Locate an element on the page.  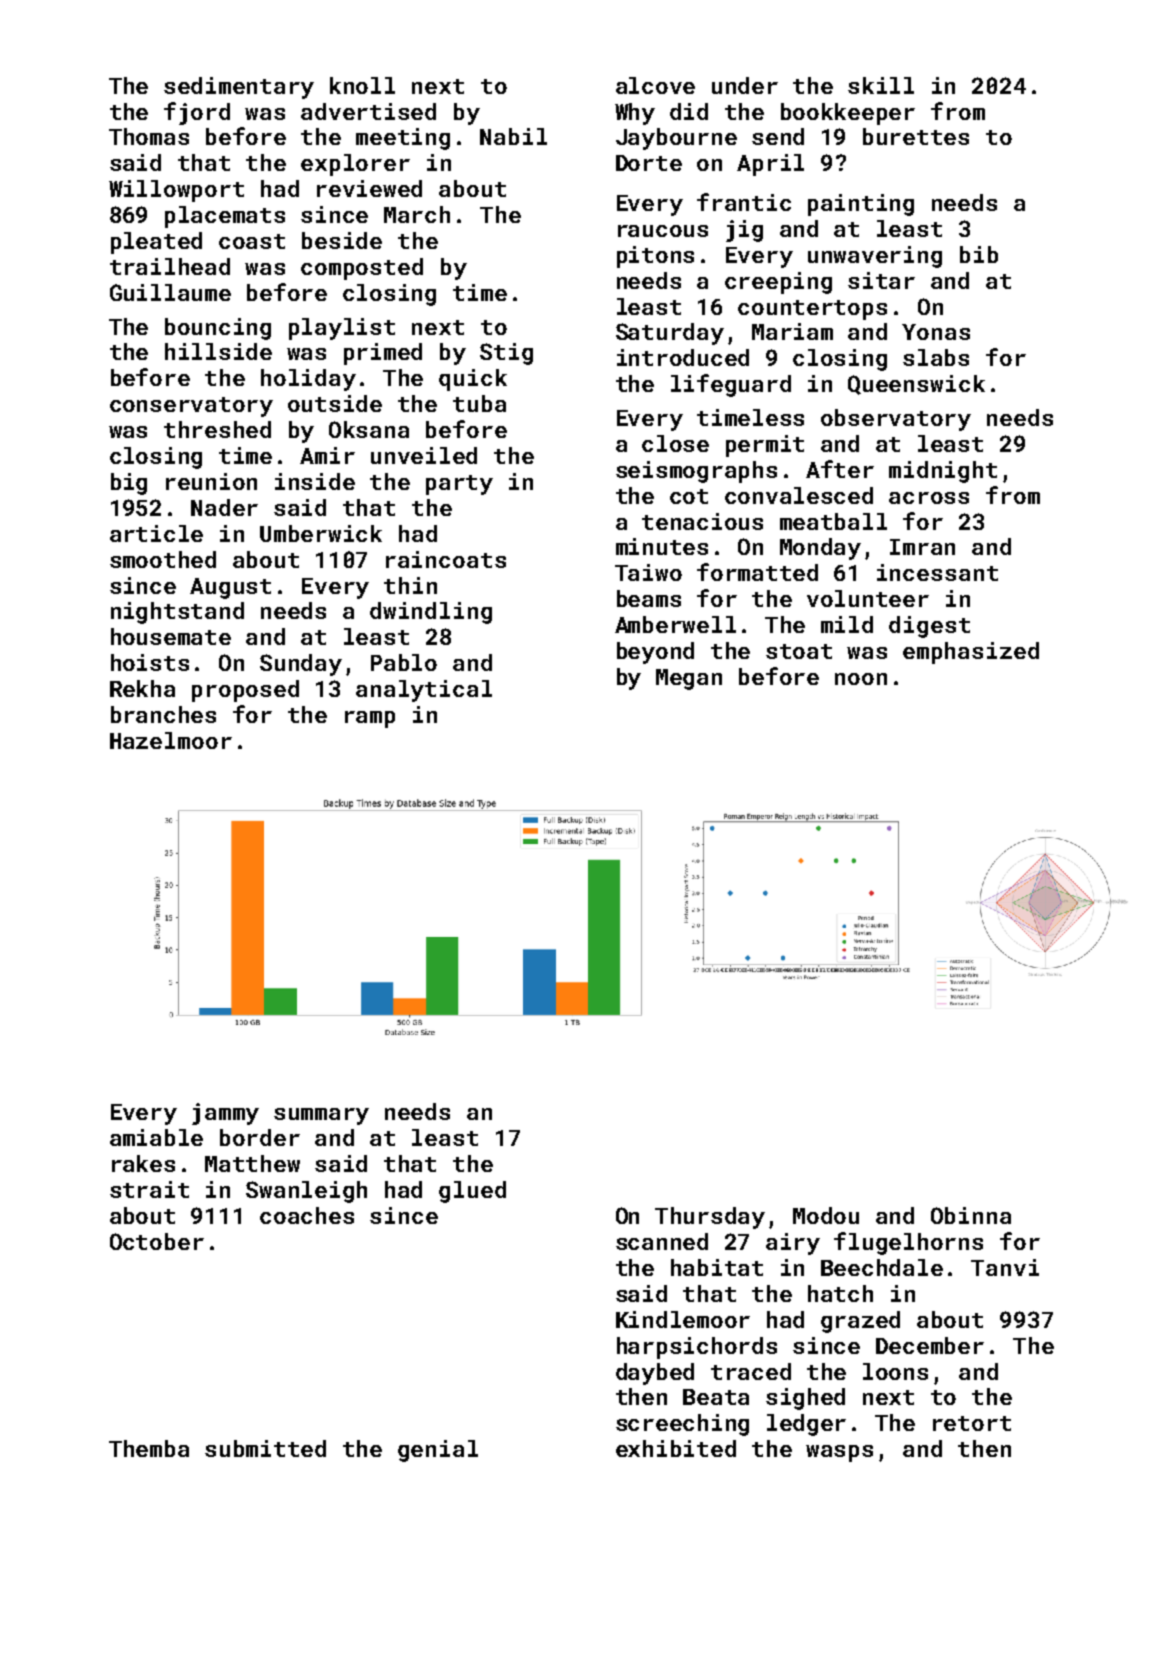
summary is located at coordinates (321, 1116).
